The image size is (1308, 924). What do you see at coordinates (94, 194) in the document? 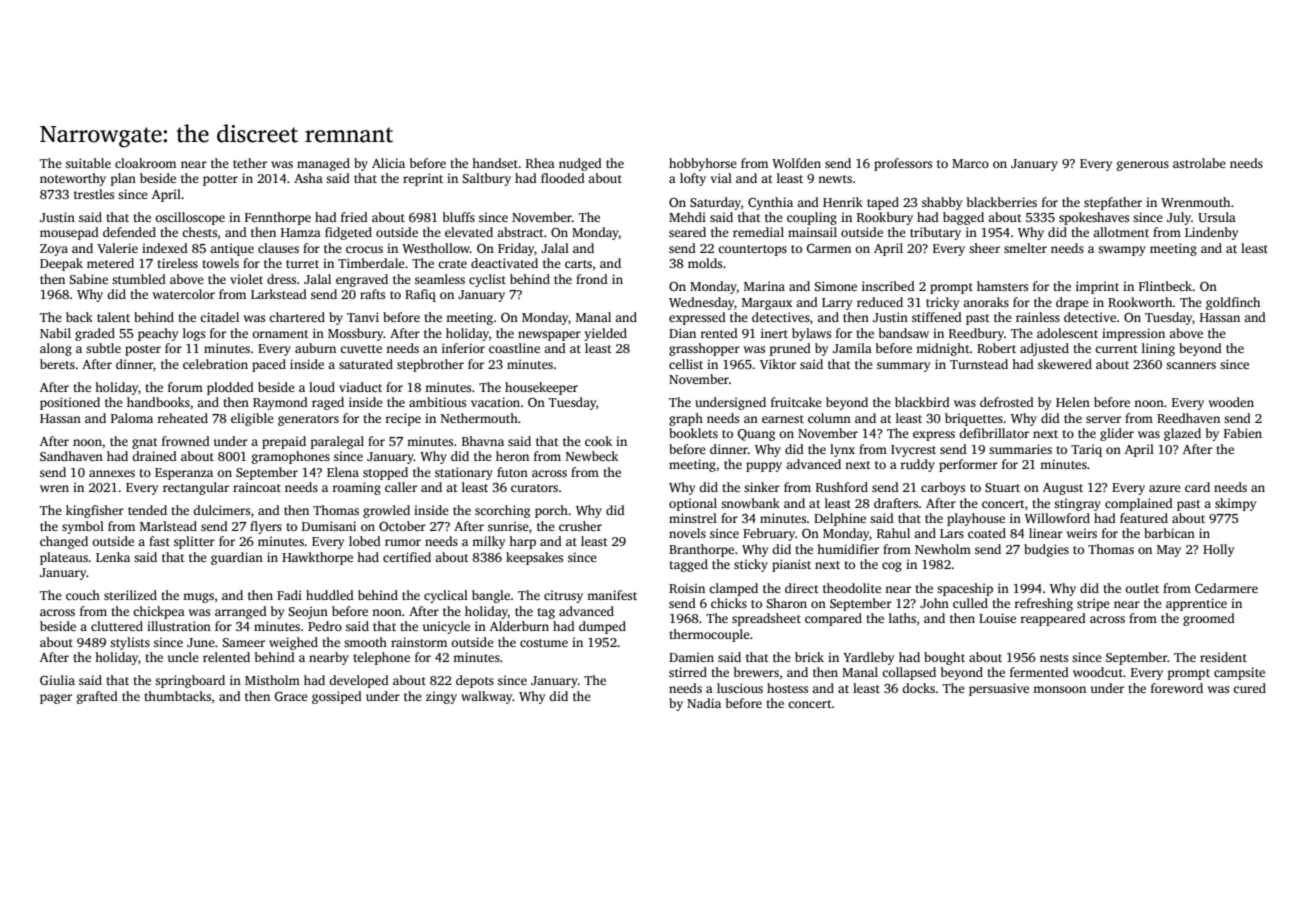
I see `trestles` at bounding box center [94, 194].
